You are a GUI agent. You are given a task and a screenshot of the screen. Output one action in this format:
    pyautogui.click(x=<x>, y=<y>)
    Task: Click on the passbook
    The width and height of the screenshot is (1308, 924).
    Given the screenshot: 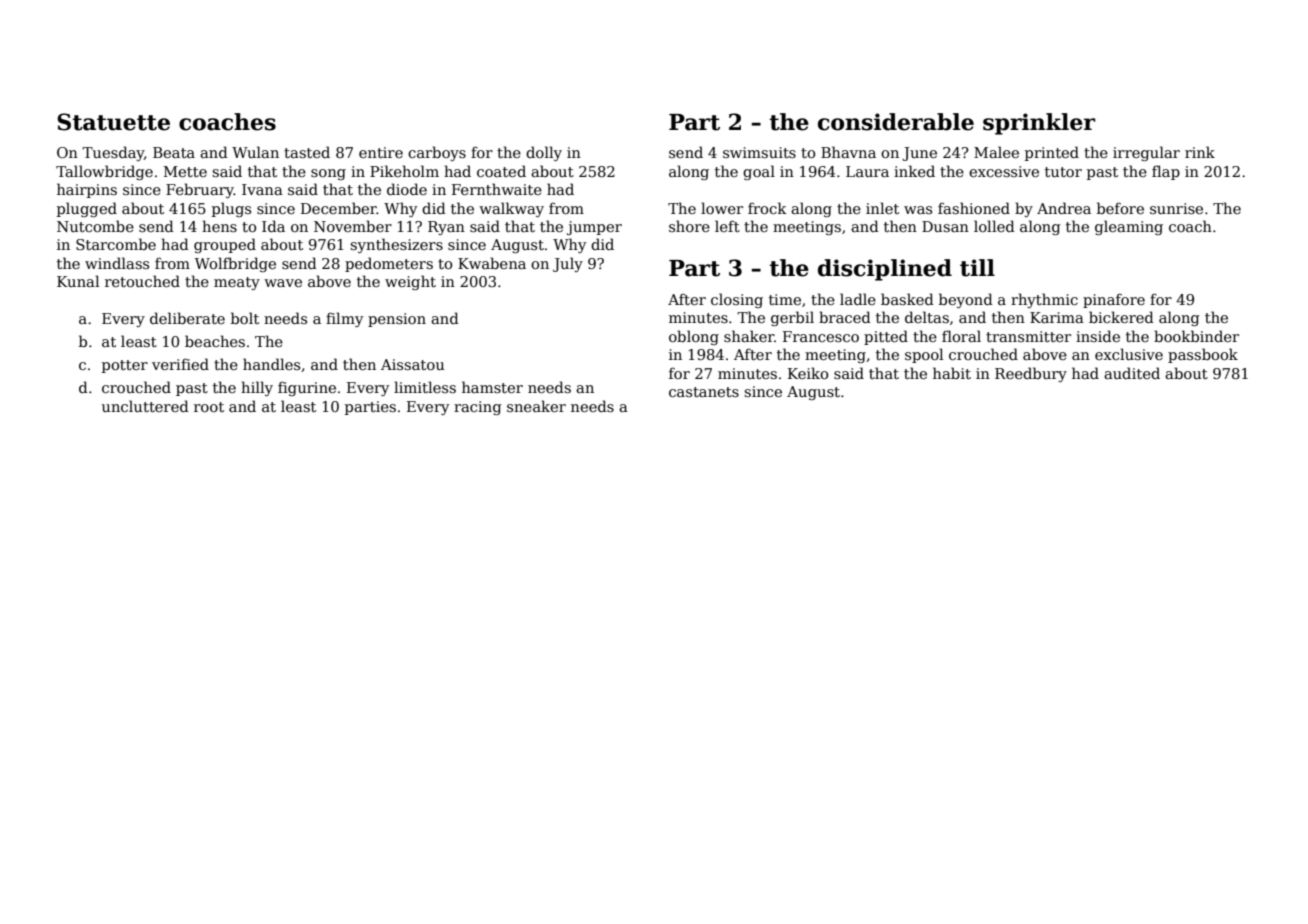 What is the action you would take?
    pyautogui.click(x=1203, y=355)
